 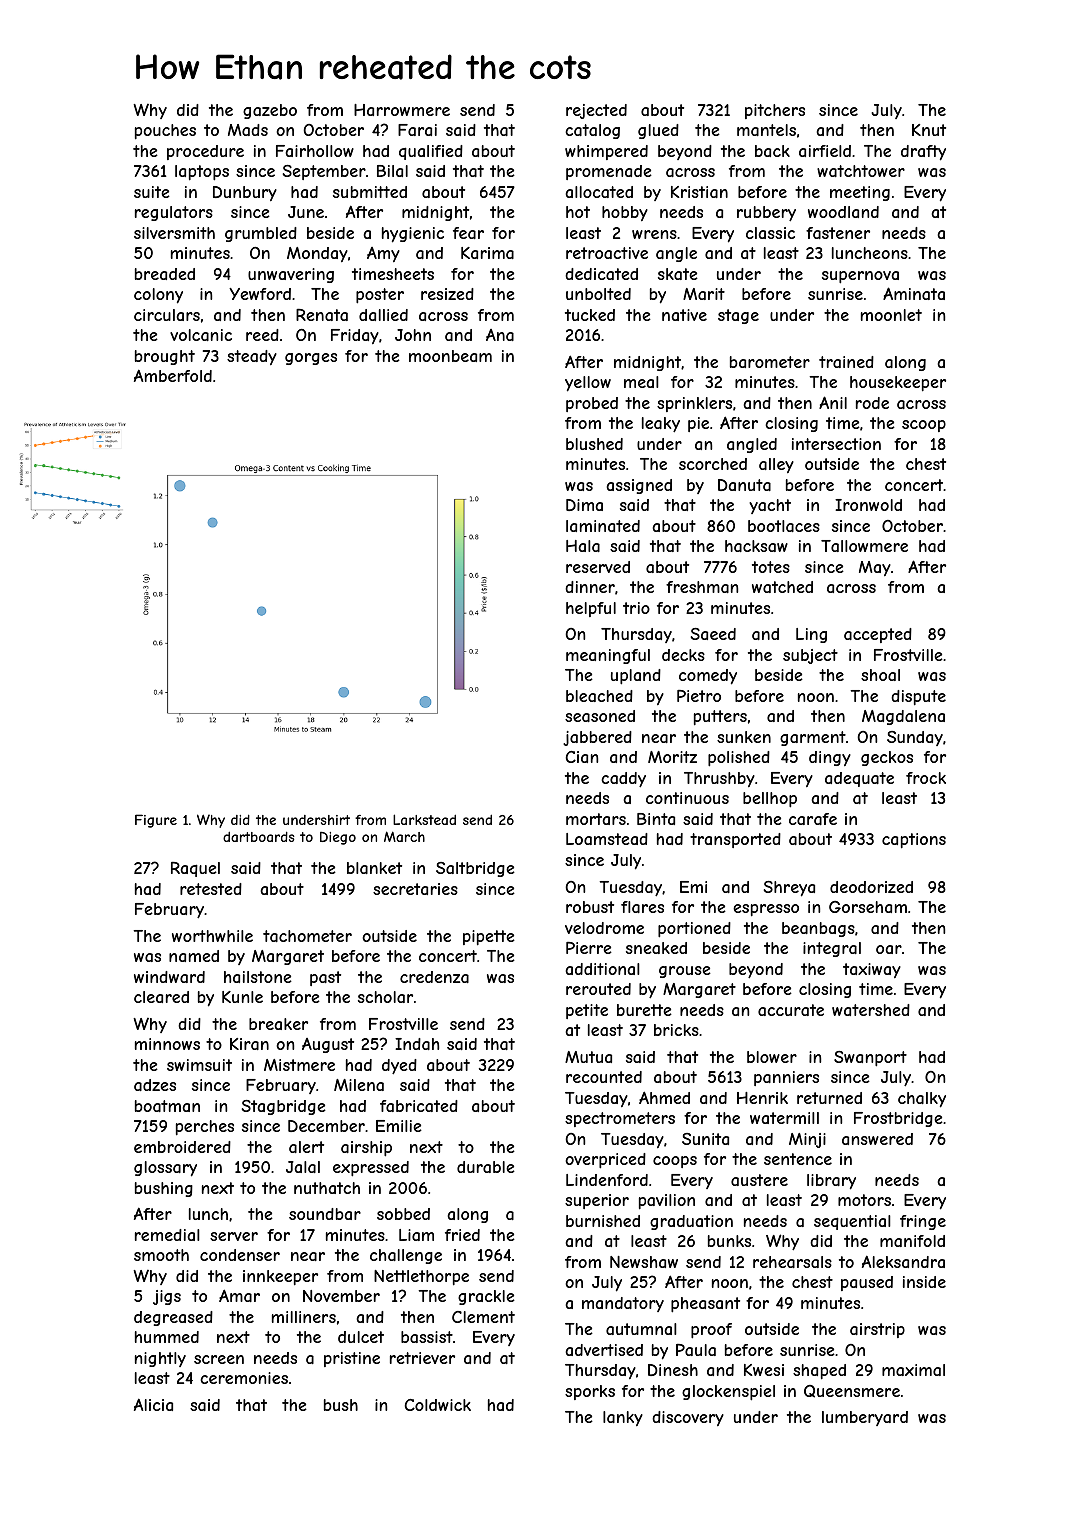 I want to click on meal, so click(x=641, y=382).
